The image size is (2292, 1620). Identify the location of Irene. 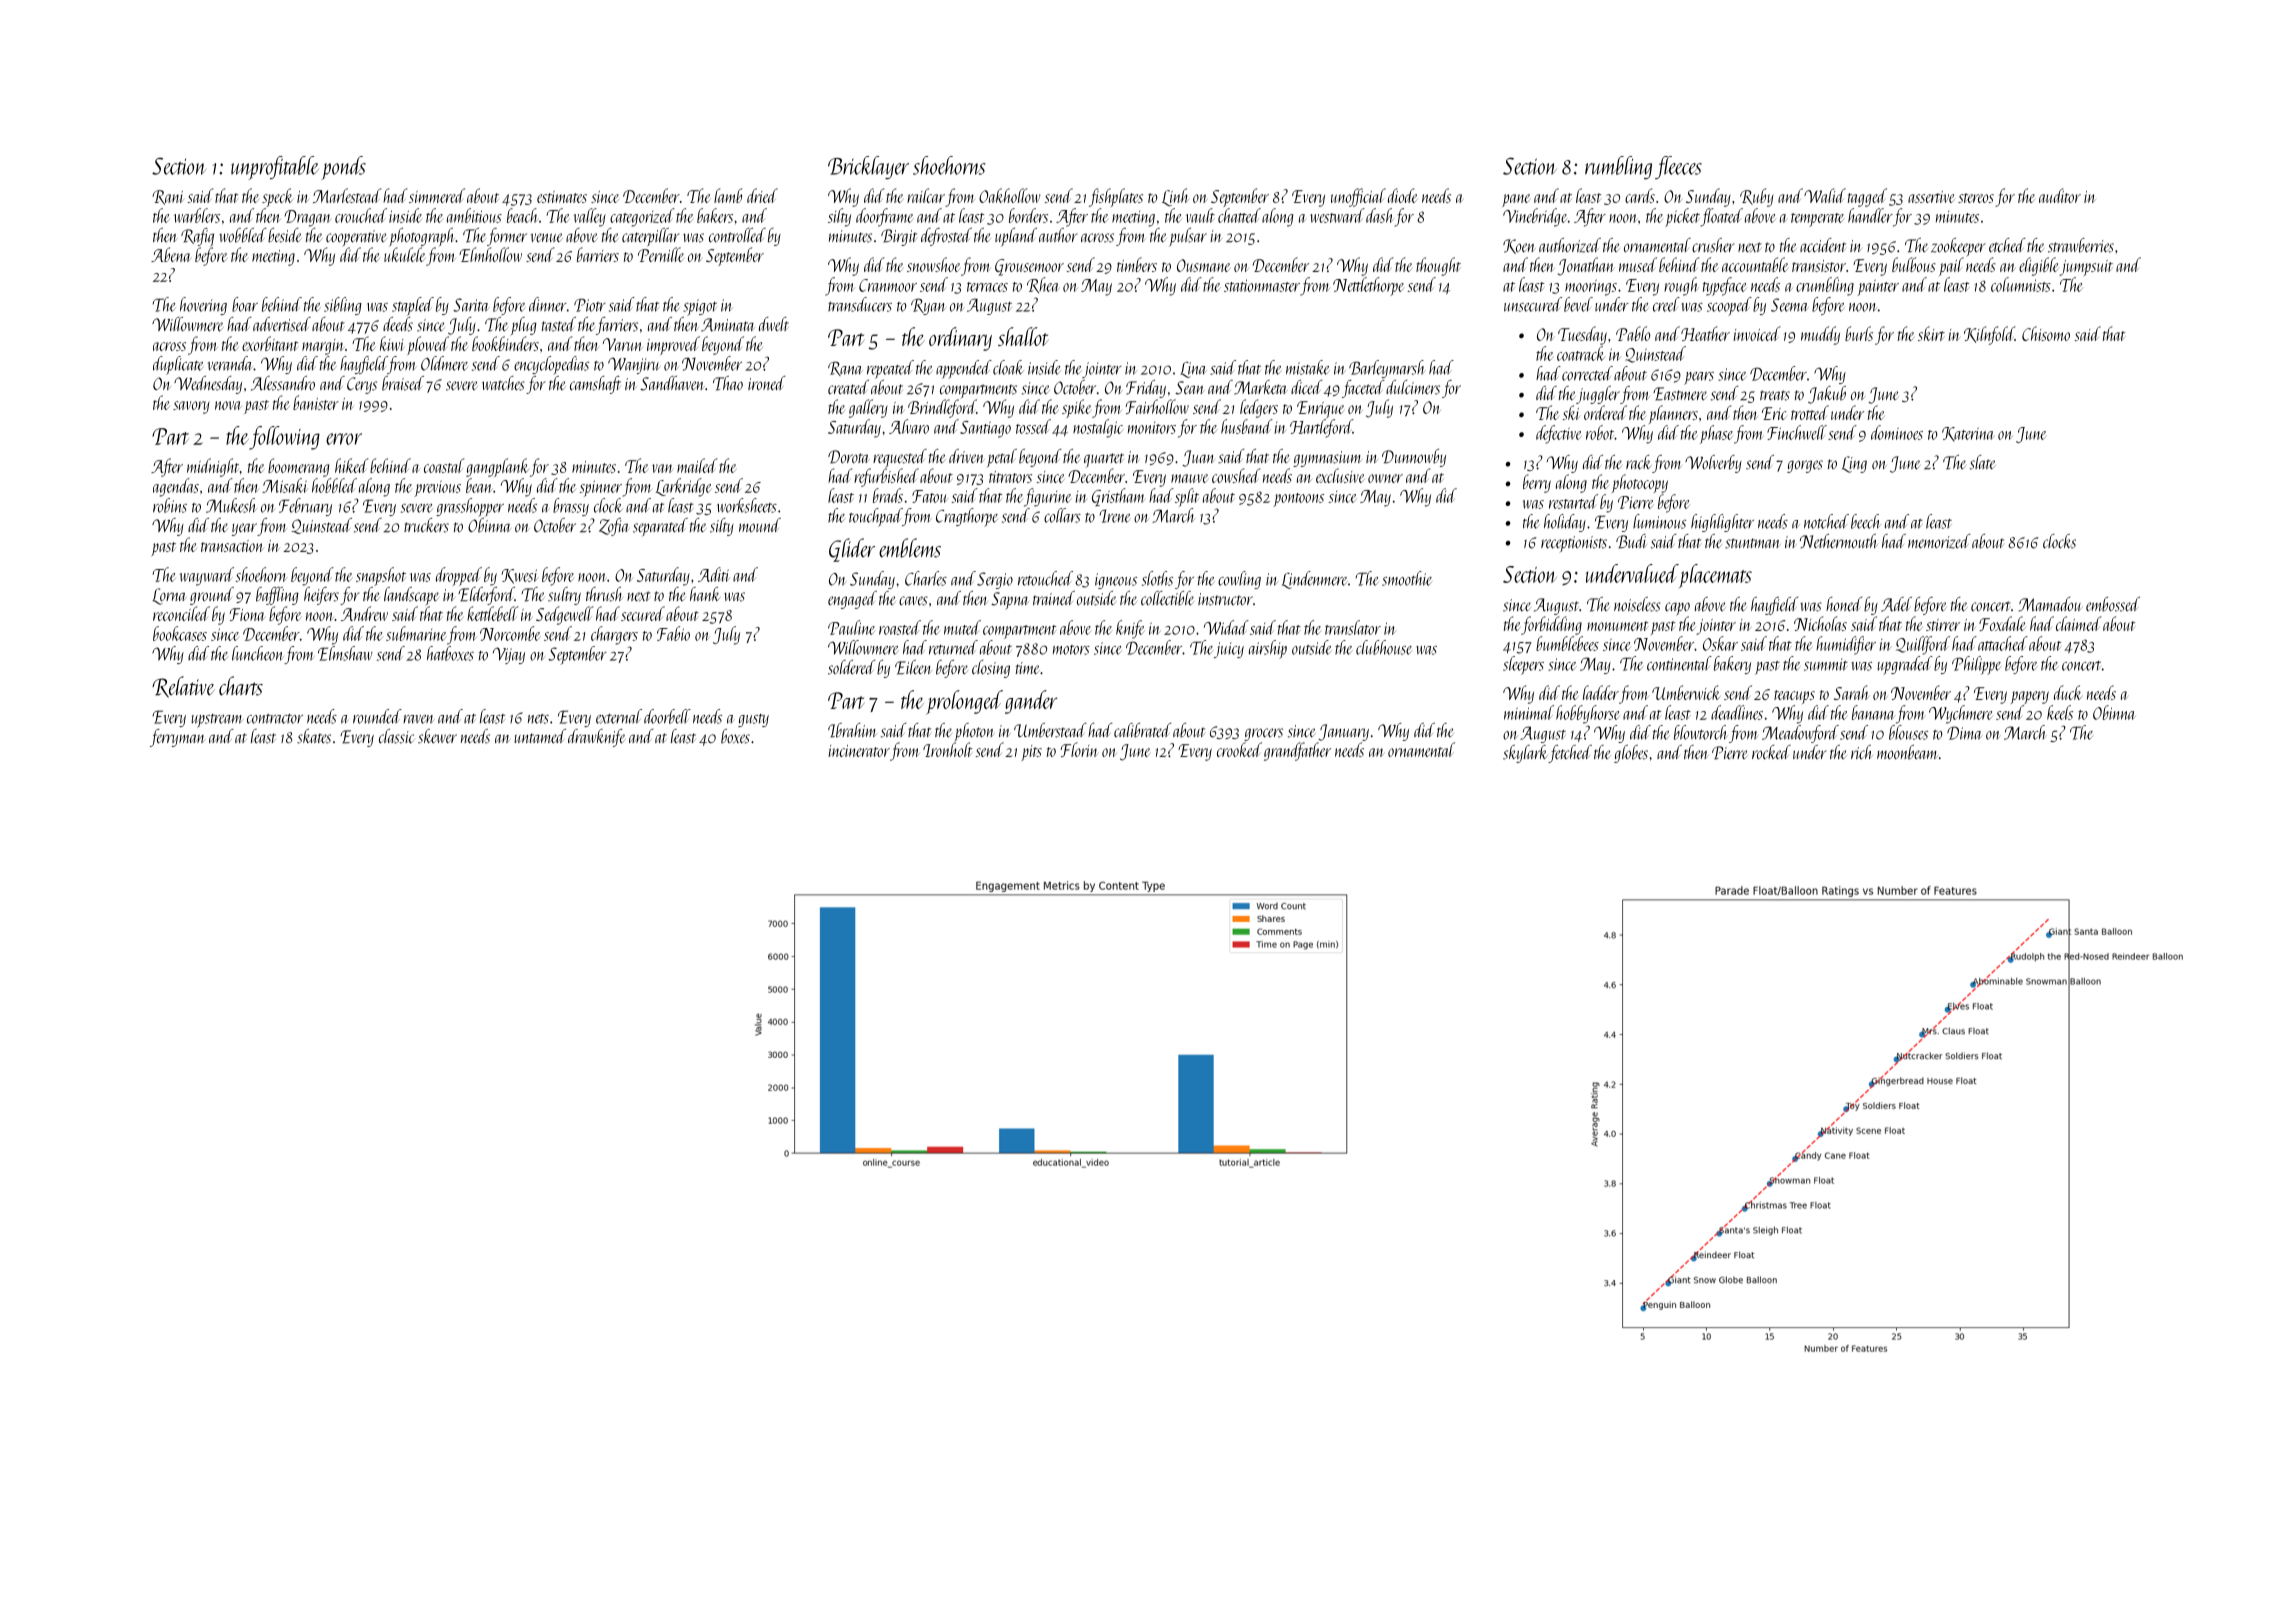
(1115, 516).
